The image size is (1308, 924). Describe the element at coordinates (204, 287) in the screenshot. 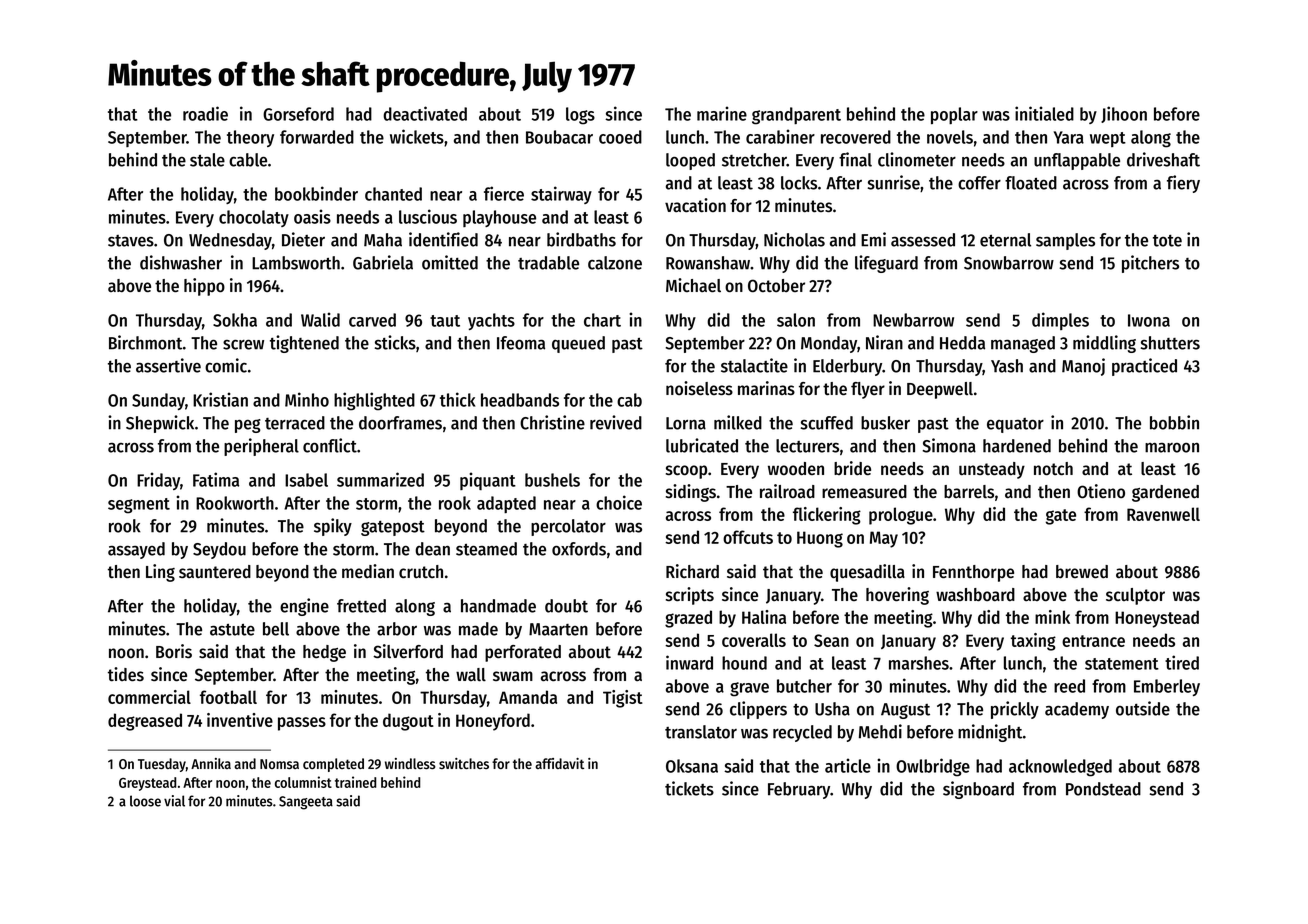

I see `hippo` at that location.
